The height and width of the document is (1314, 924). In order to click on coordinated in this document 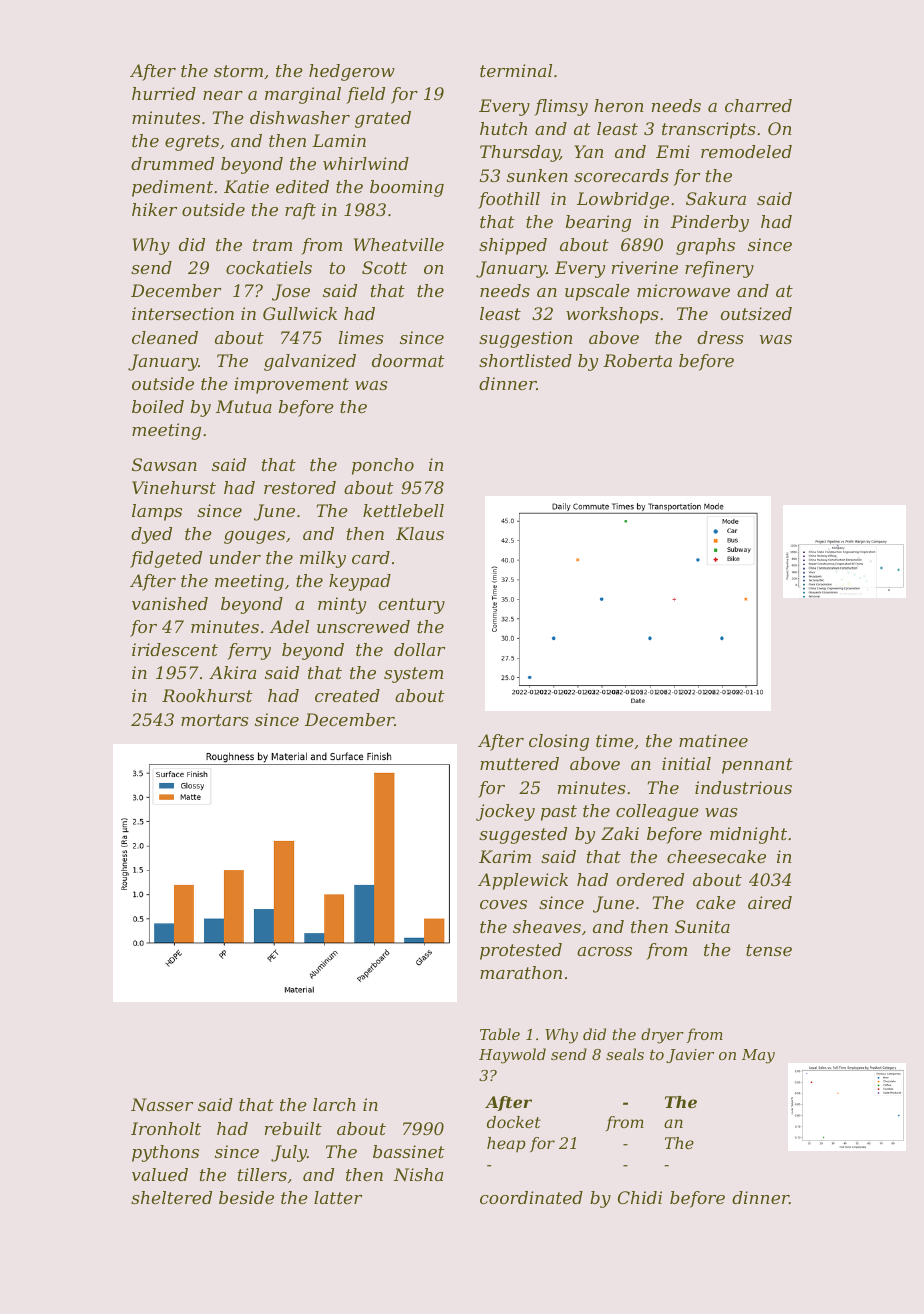, I will do `click(531, 1197)`.
